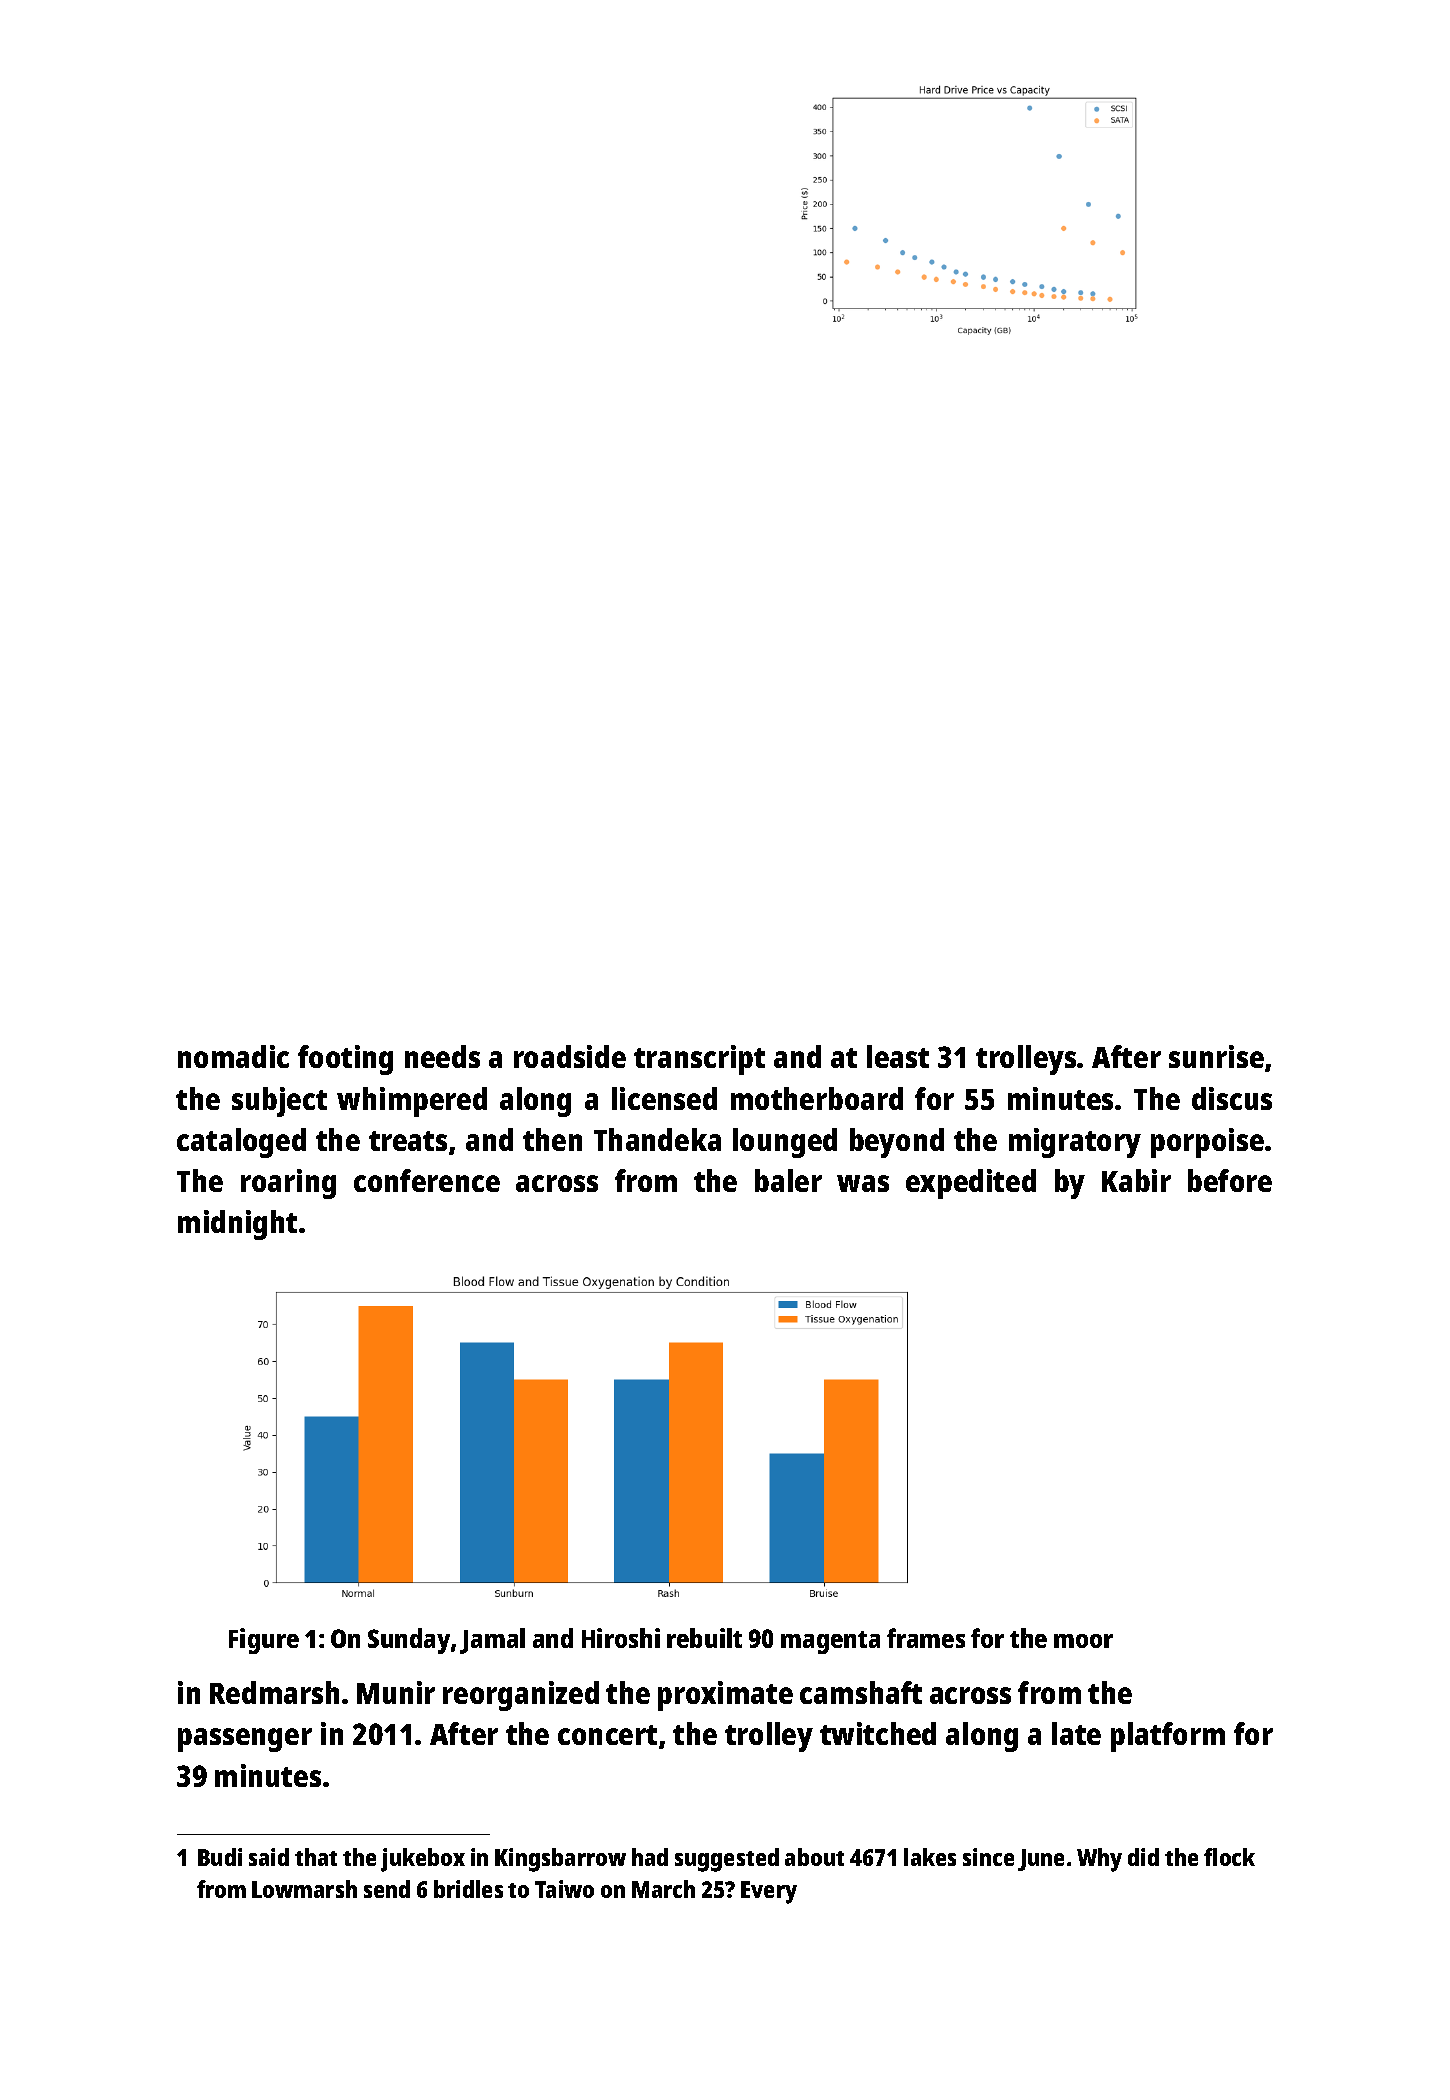 The image size is (1450, 2100). I want to click on was, so click(863, 1183).
